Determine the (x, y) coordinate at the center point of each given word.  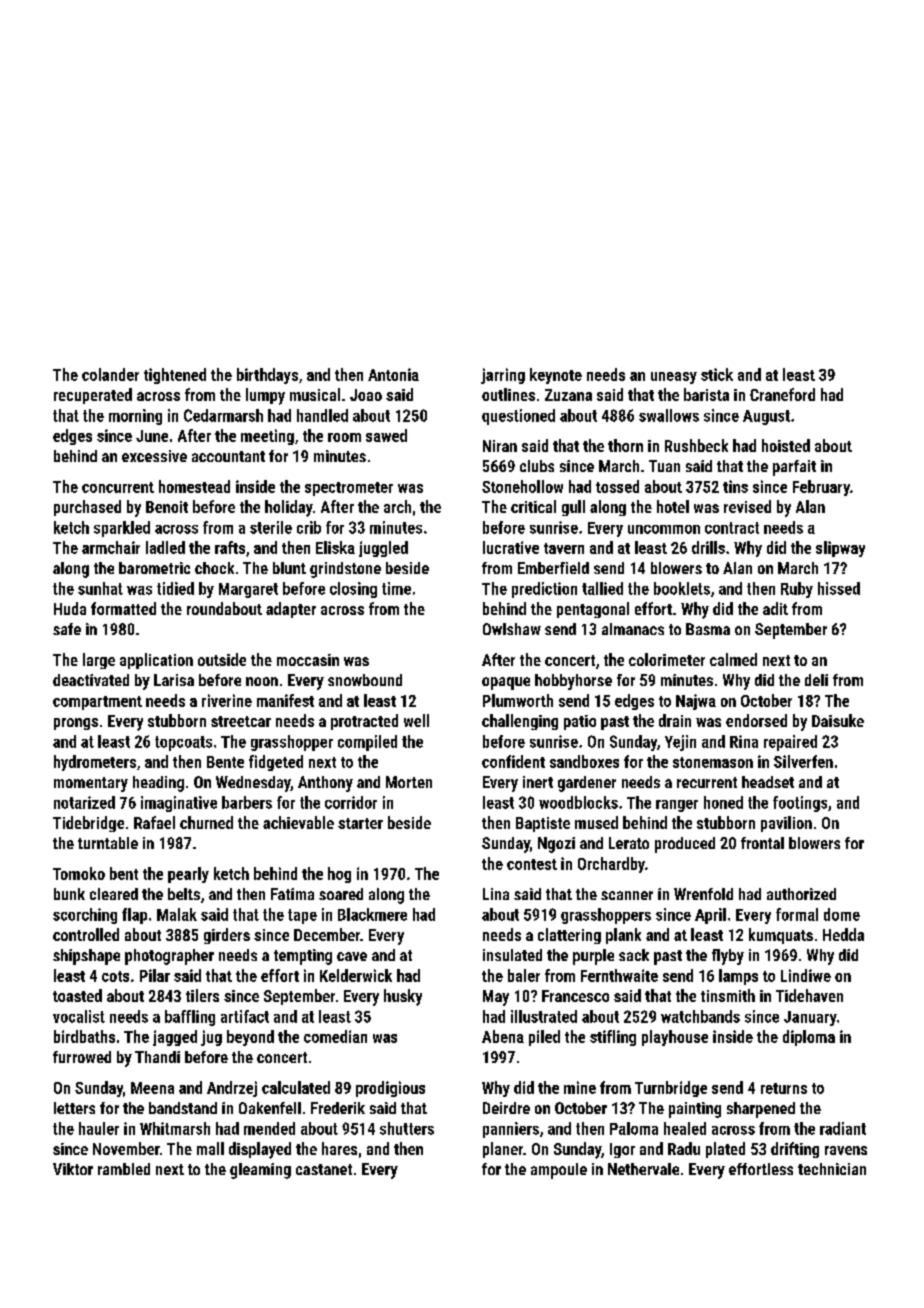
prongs (76, 724)
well (416, 720)
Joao (366, 395)
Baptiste (543, 824)
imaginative (179, 804)
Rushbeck (696, 445)
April (710, 916)
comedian (335, 1036)
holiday (289, 508)
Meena (152, 1088)
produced (685, 845)
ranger (677, 806)
